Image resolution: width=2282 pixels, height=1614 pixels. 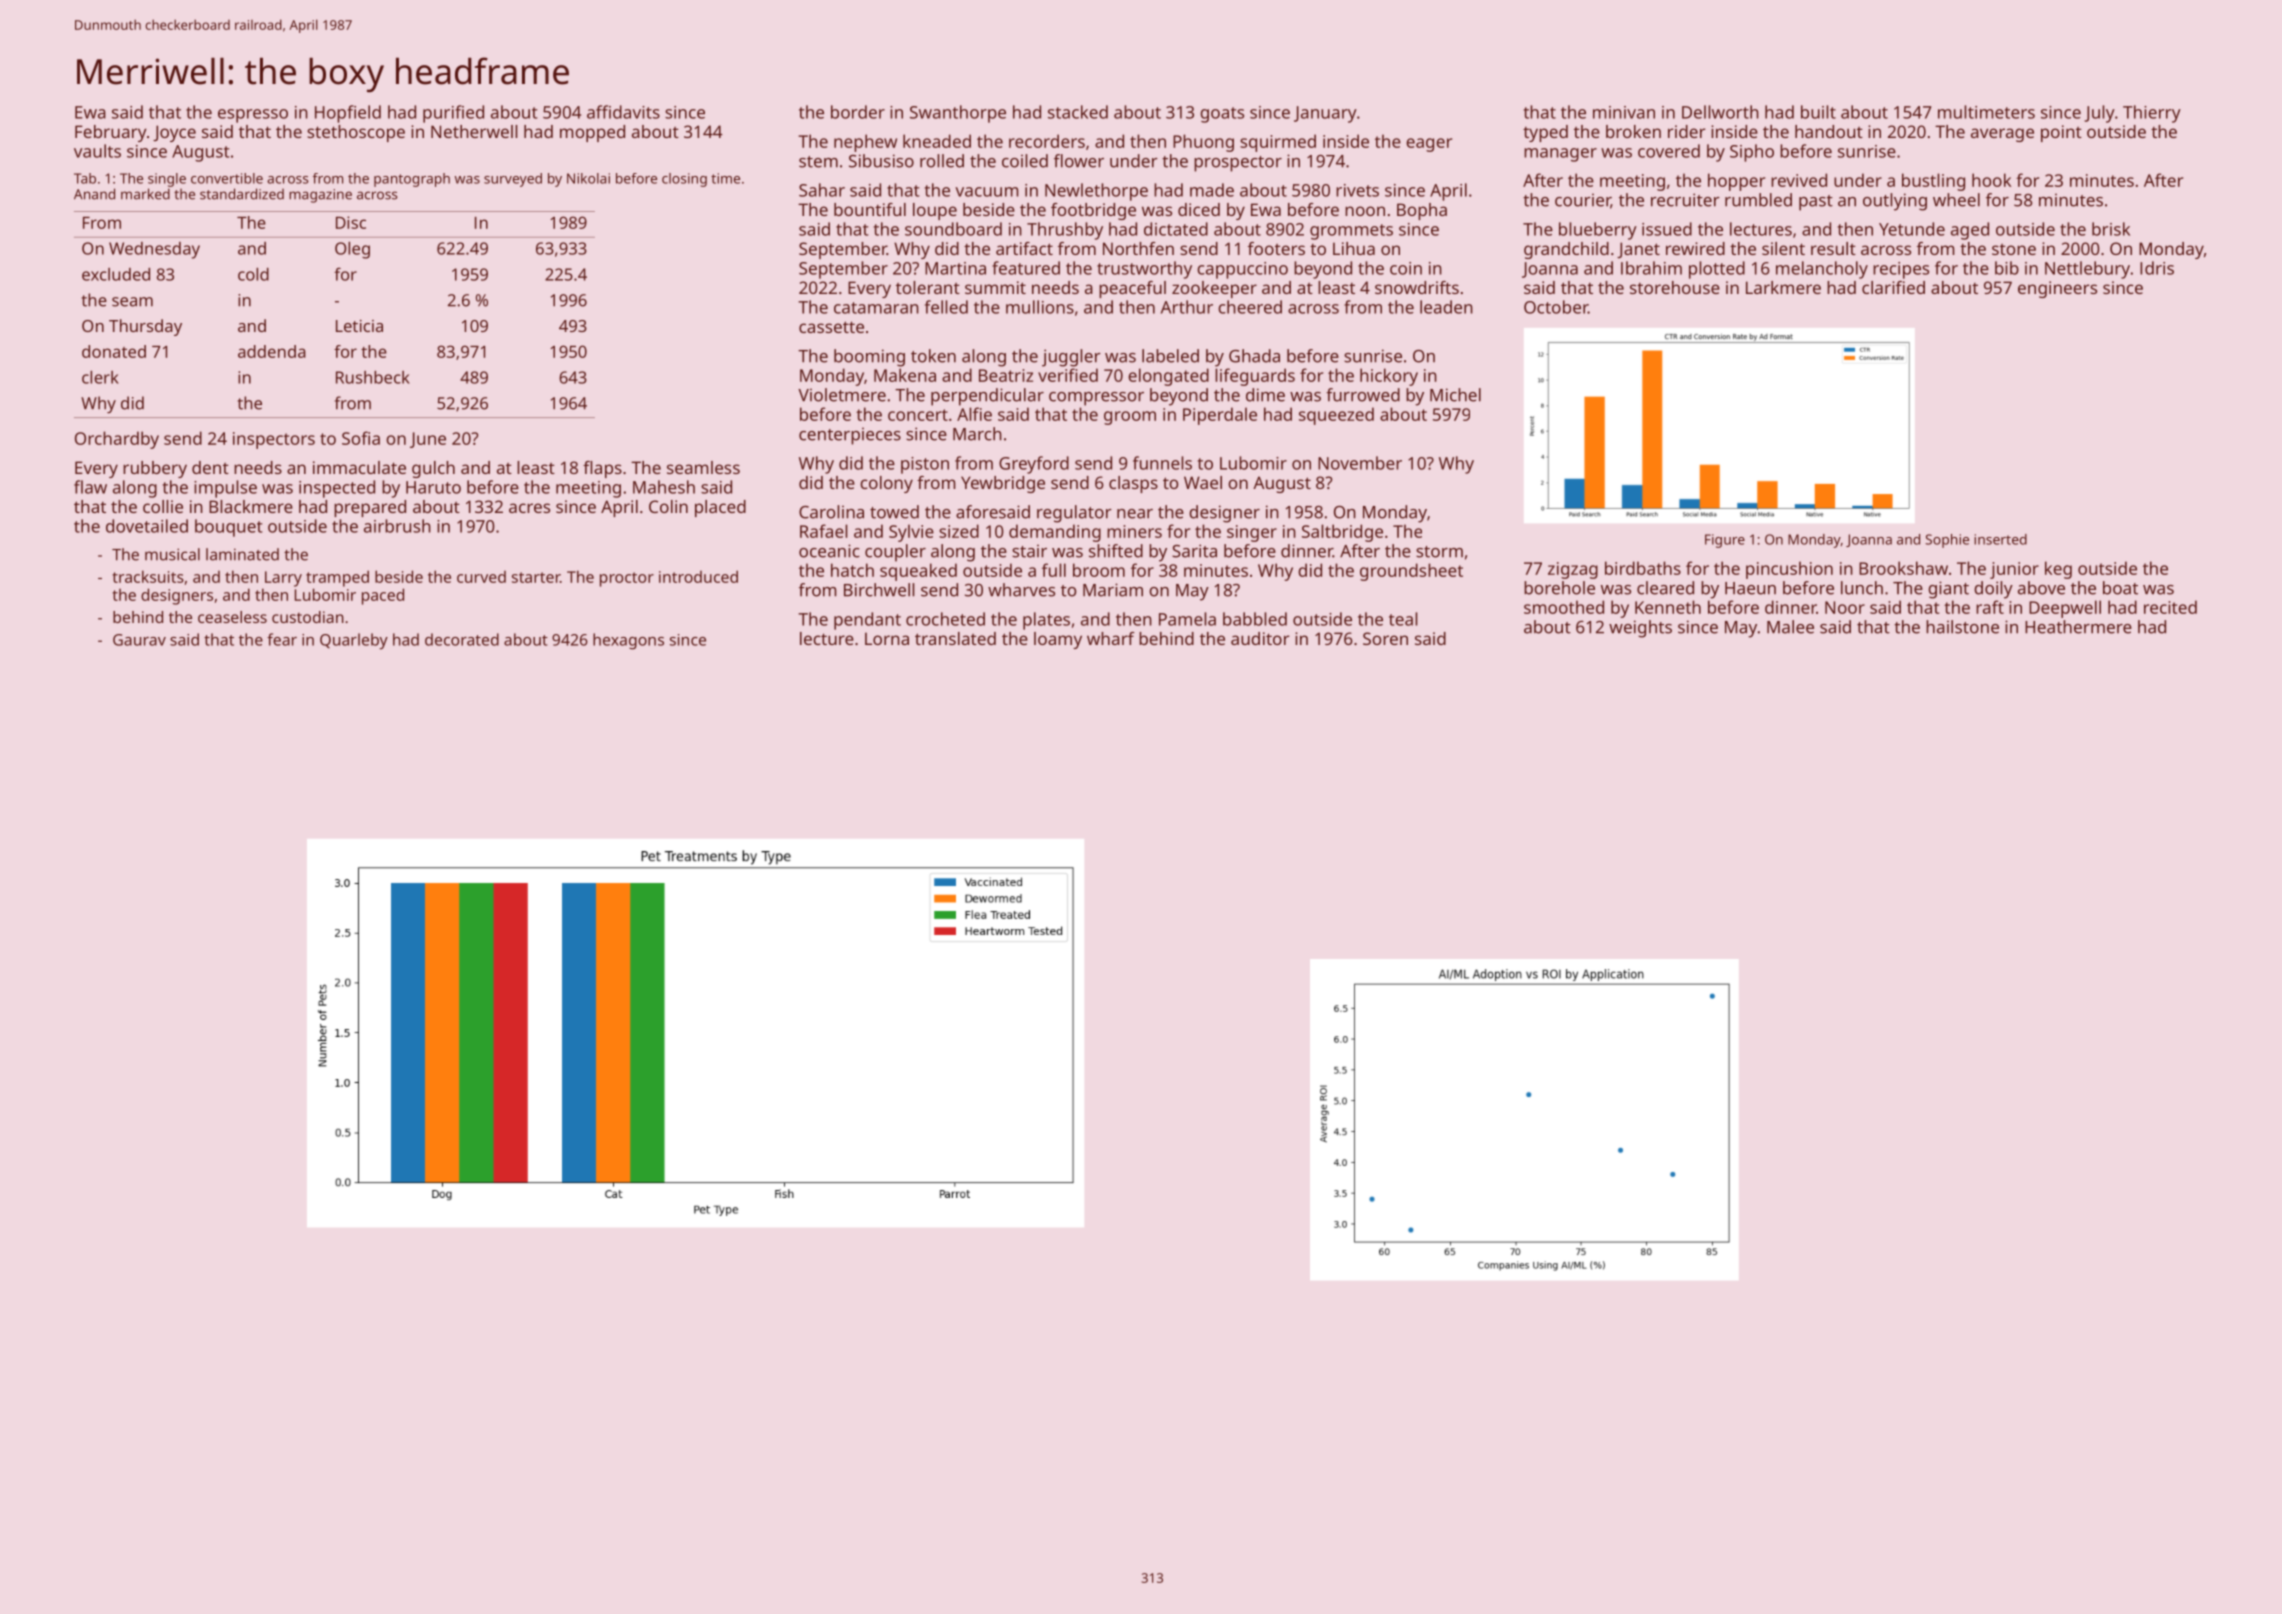 I want to click on loamy, so click(x=1058, y=640).
